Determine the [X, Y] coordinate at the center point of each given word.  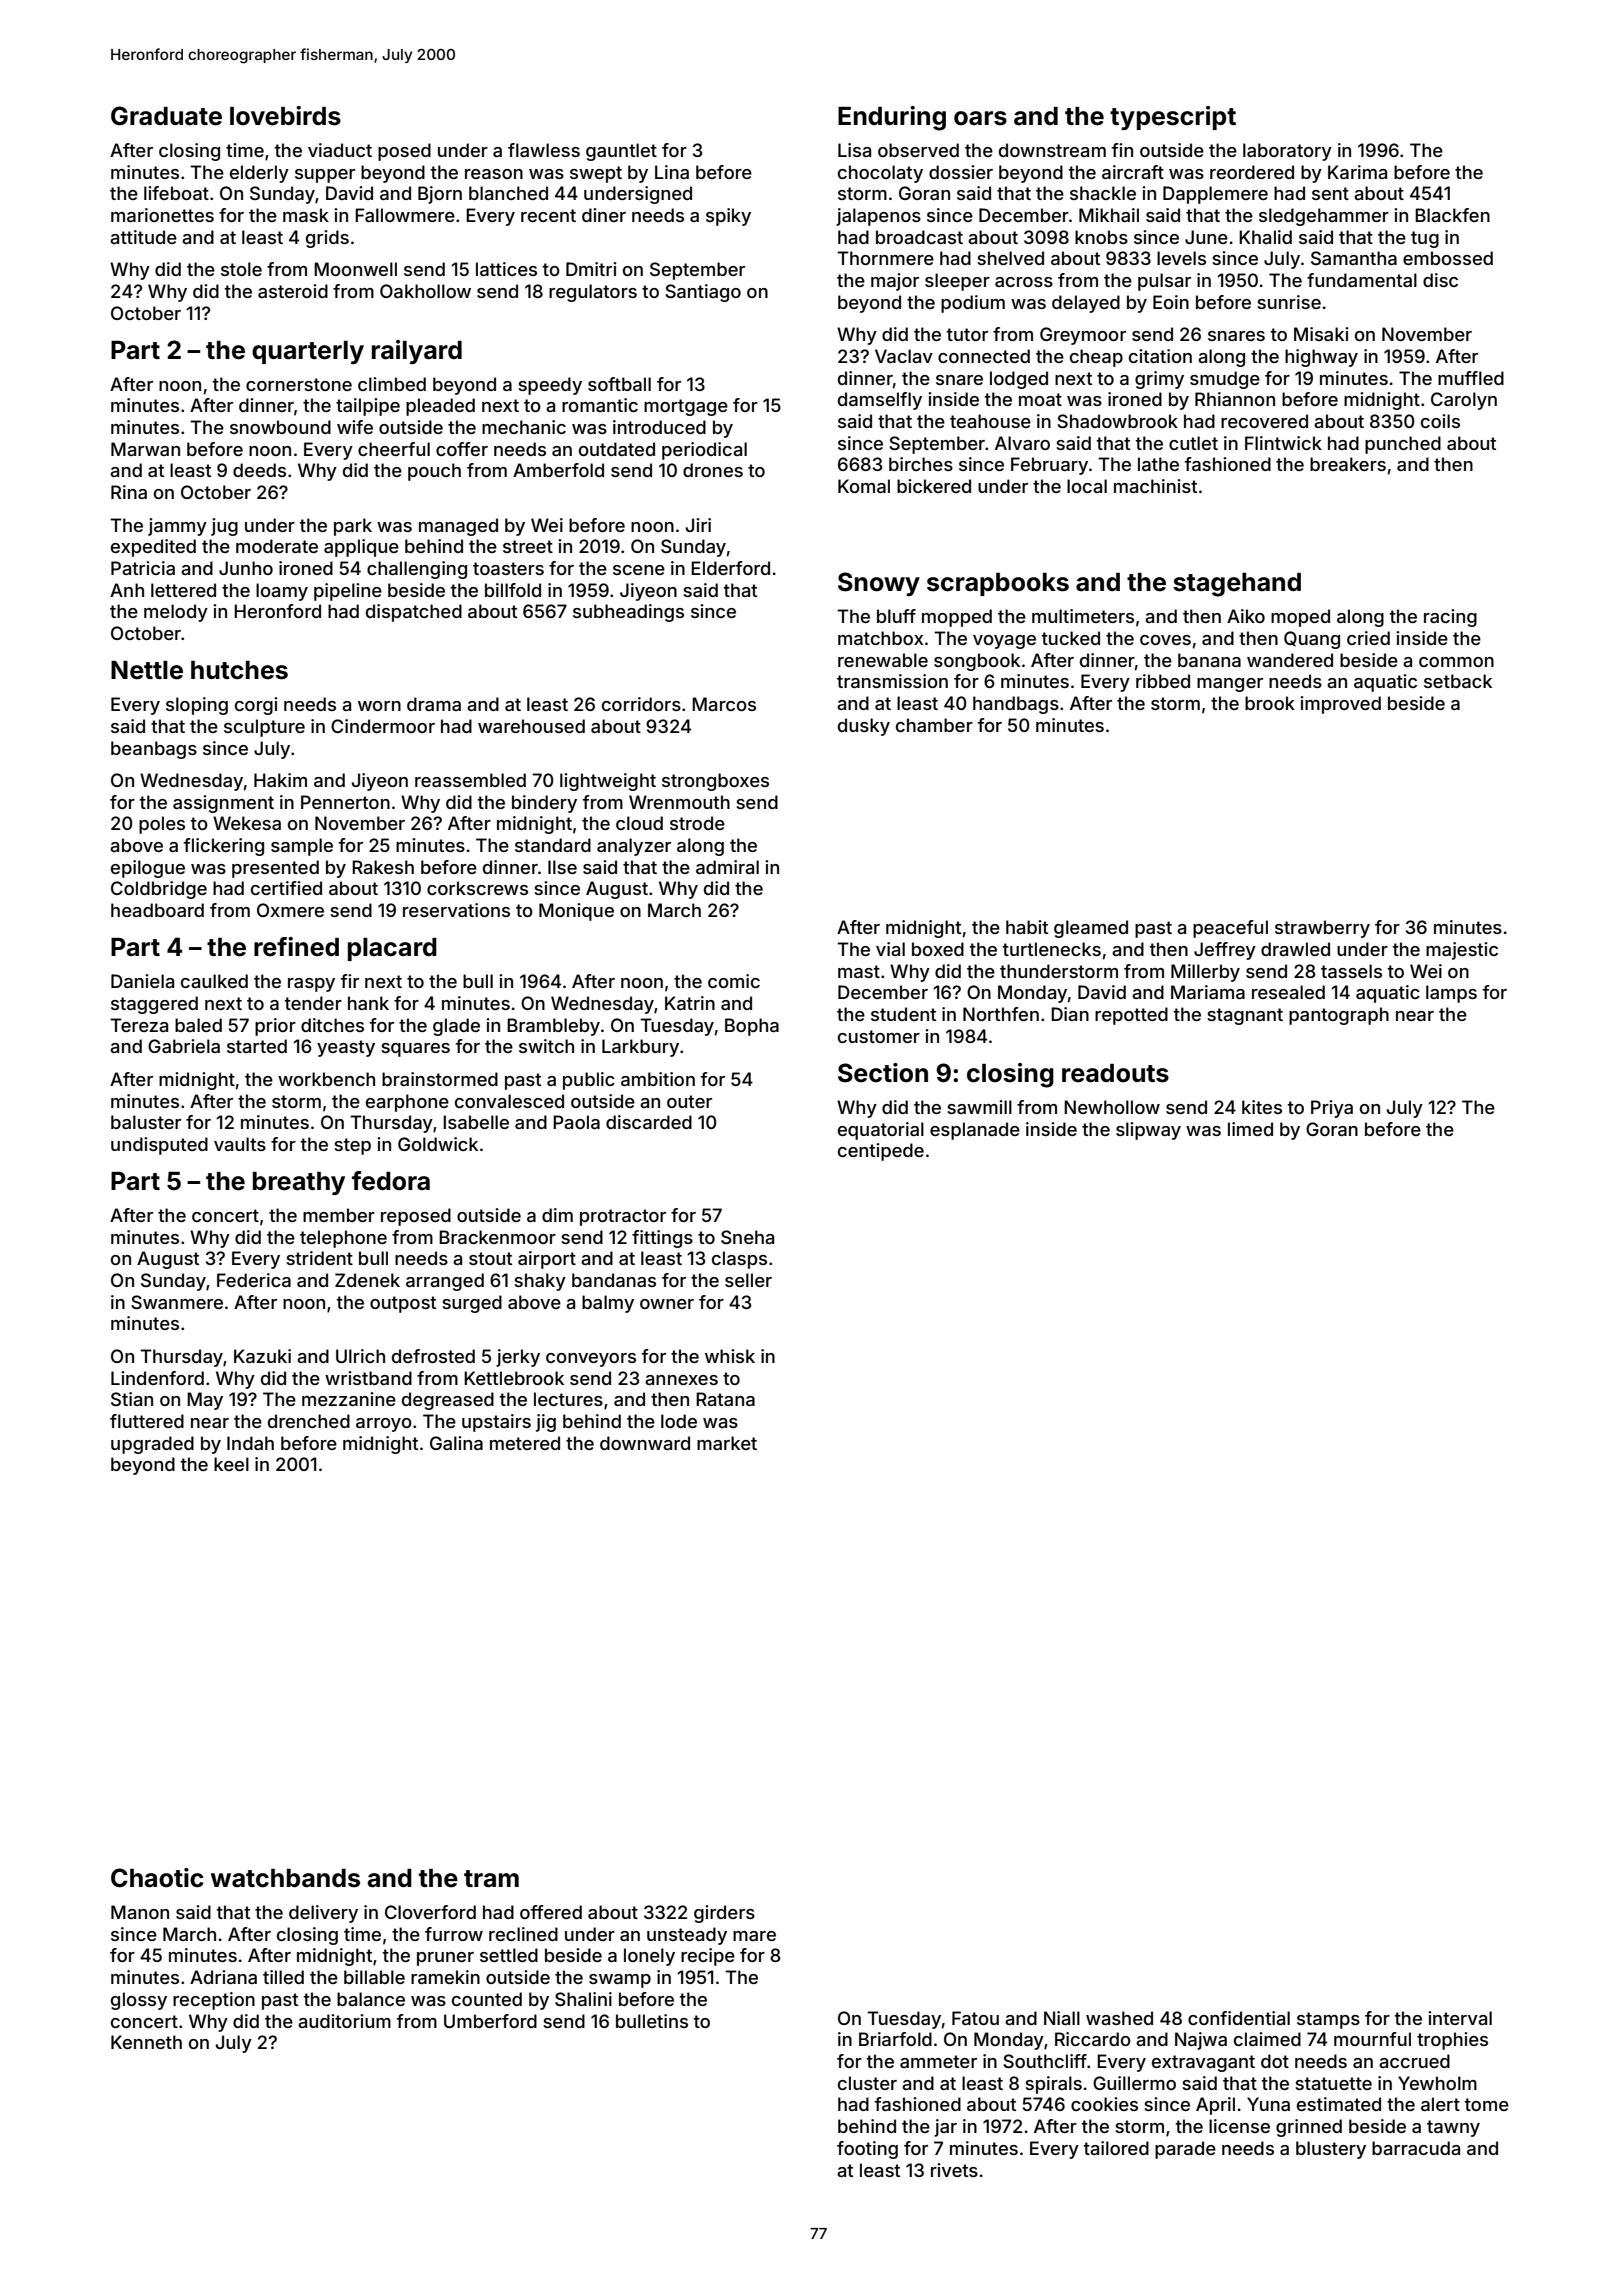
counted [487, 1999]
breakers [1348, 464]
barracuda [1416, 2148]
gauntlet [621, 152]
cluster [867, 2083]
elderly [259, 174]
